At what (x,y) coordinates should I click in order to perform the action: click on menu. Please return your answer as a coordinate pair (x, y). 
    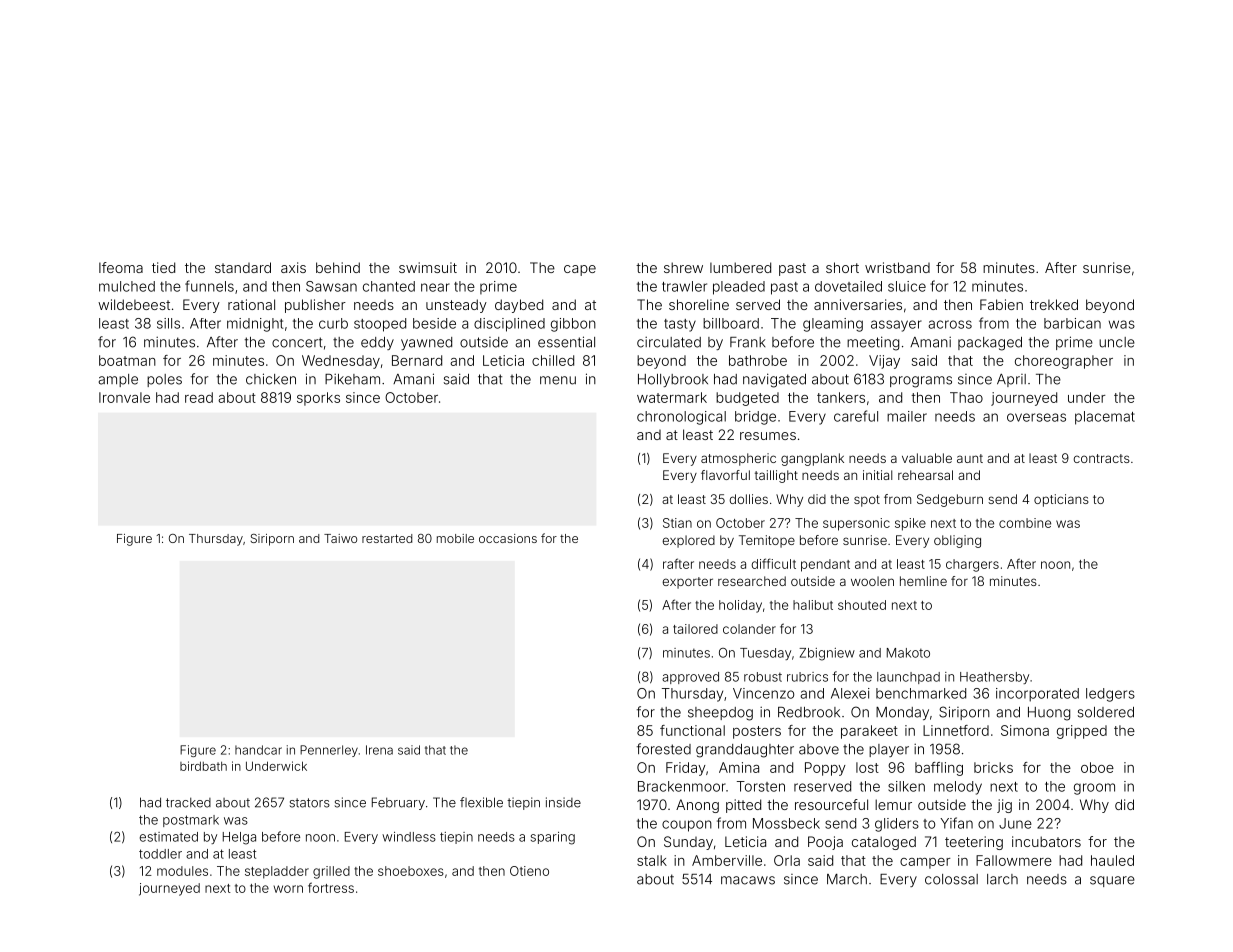
    Looking at the image, I should click on (558, 380).
